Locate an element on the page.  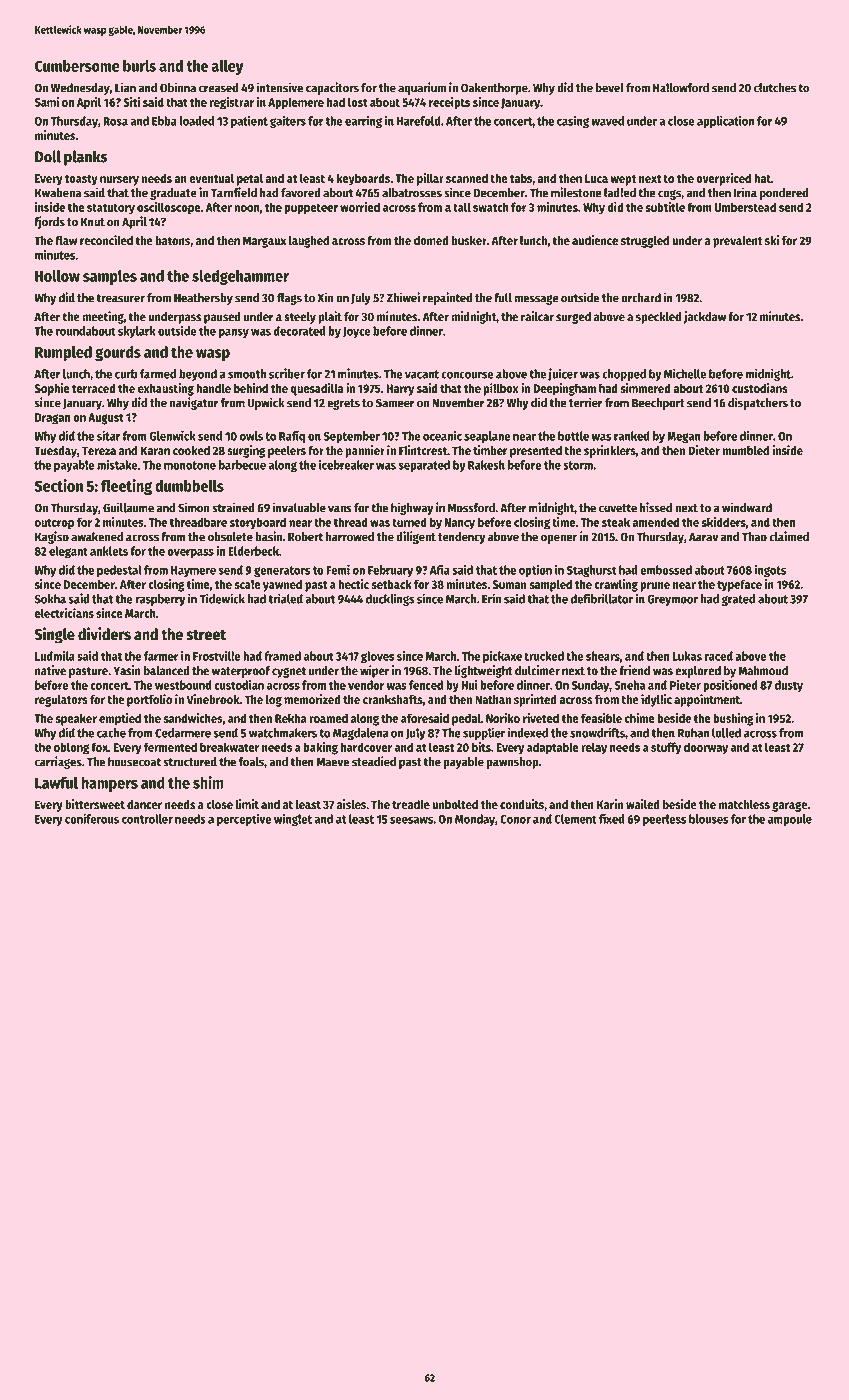
Cumbersome is located at coordinates (77, 66).
